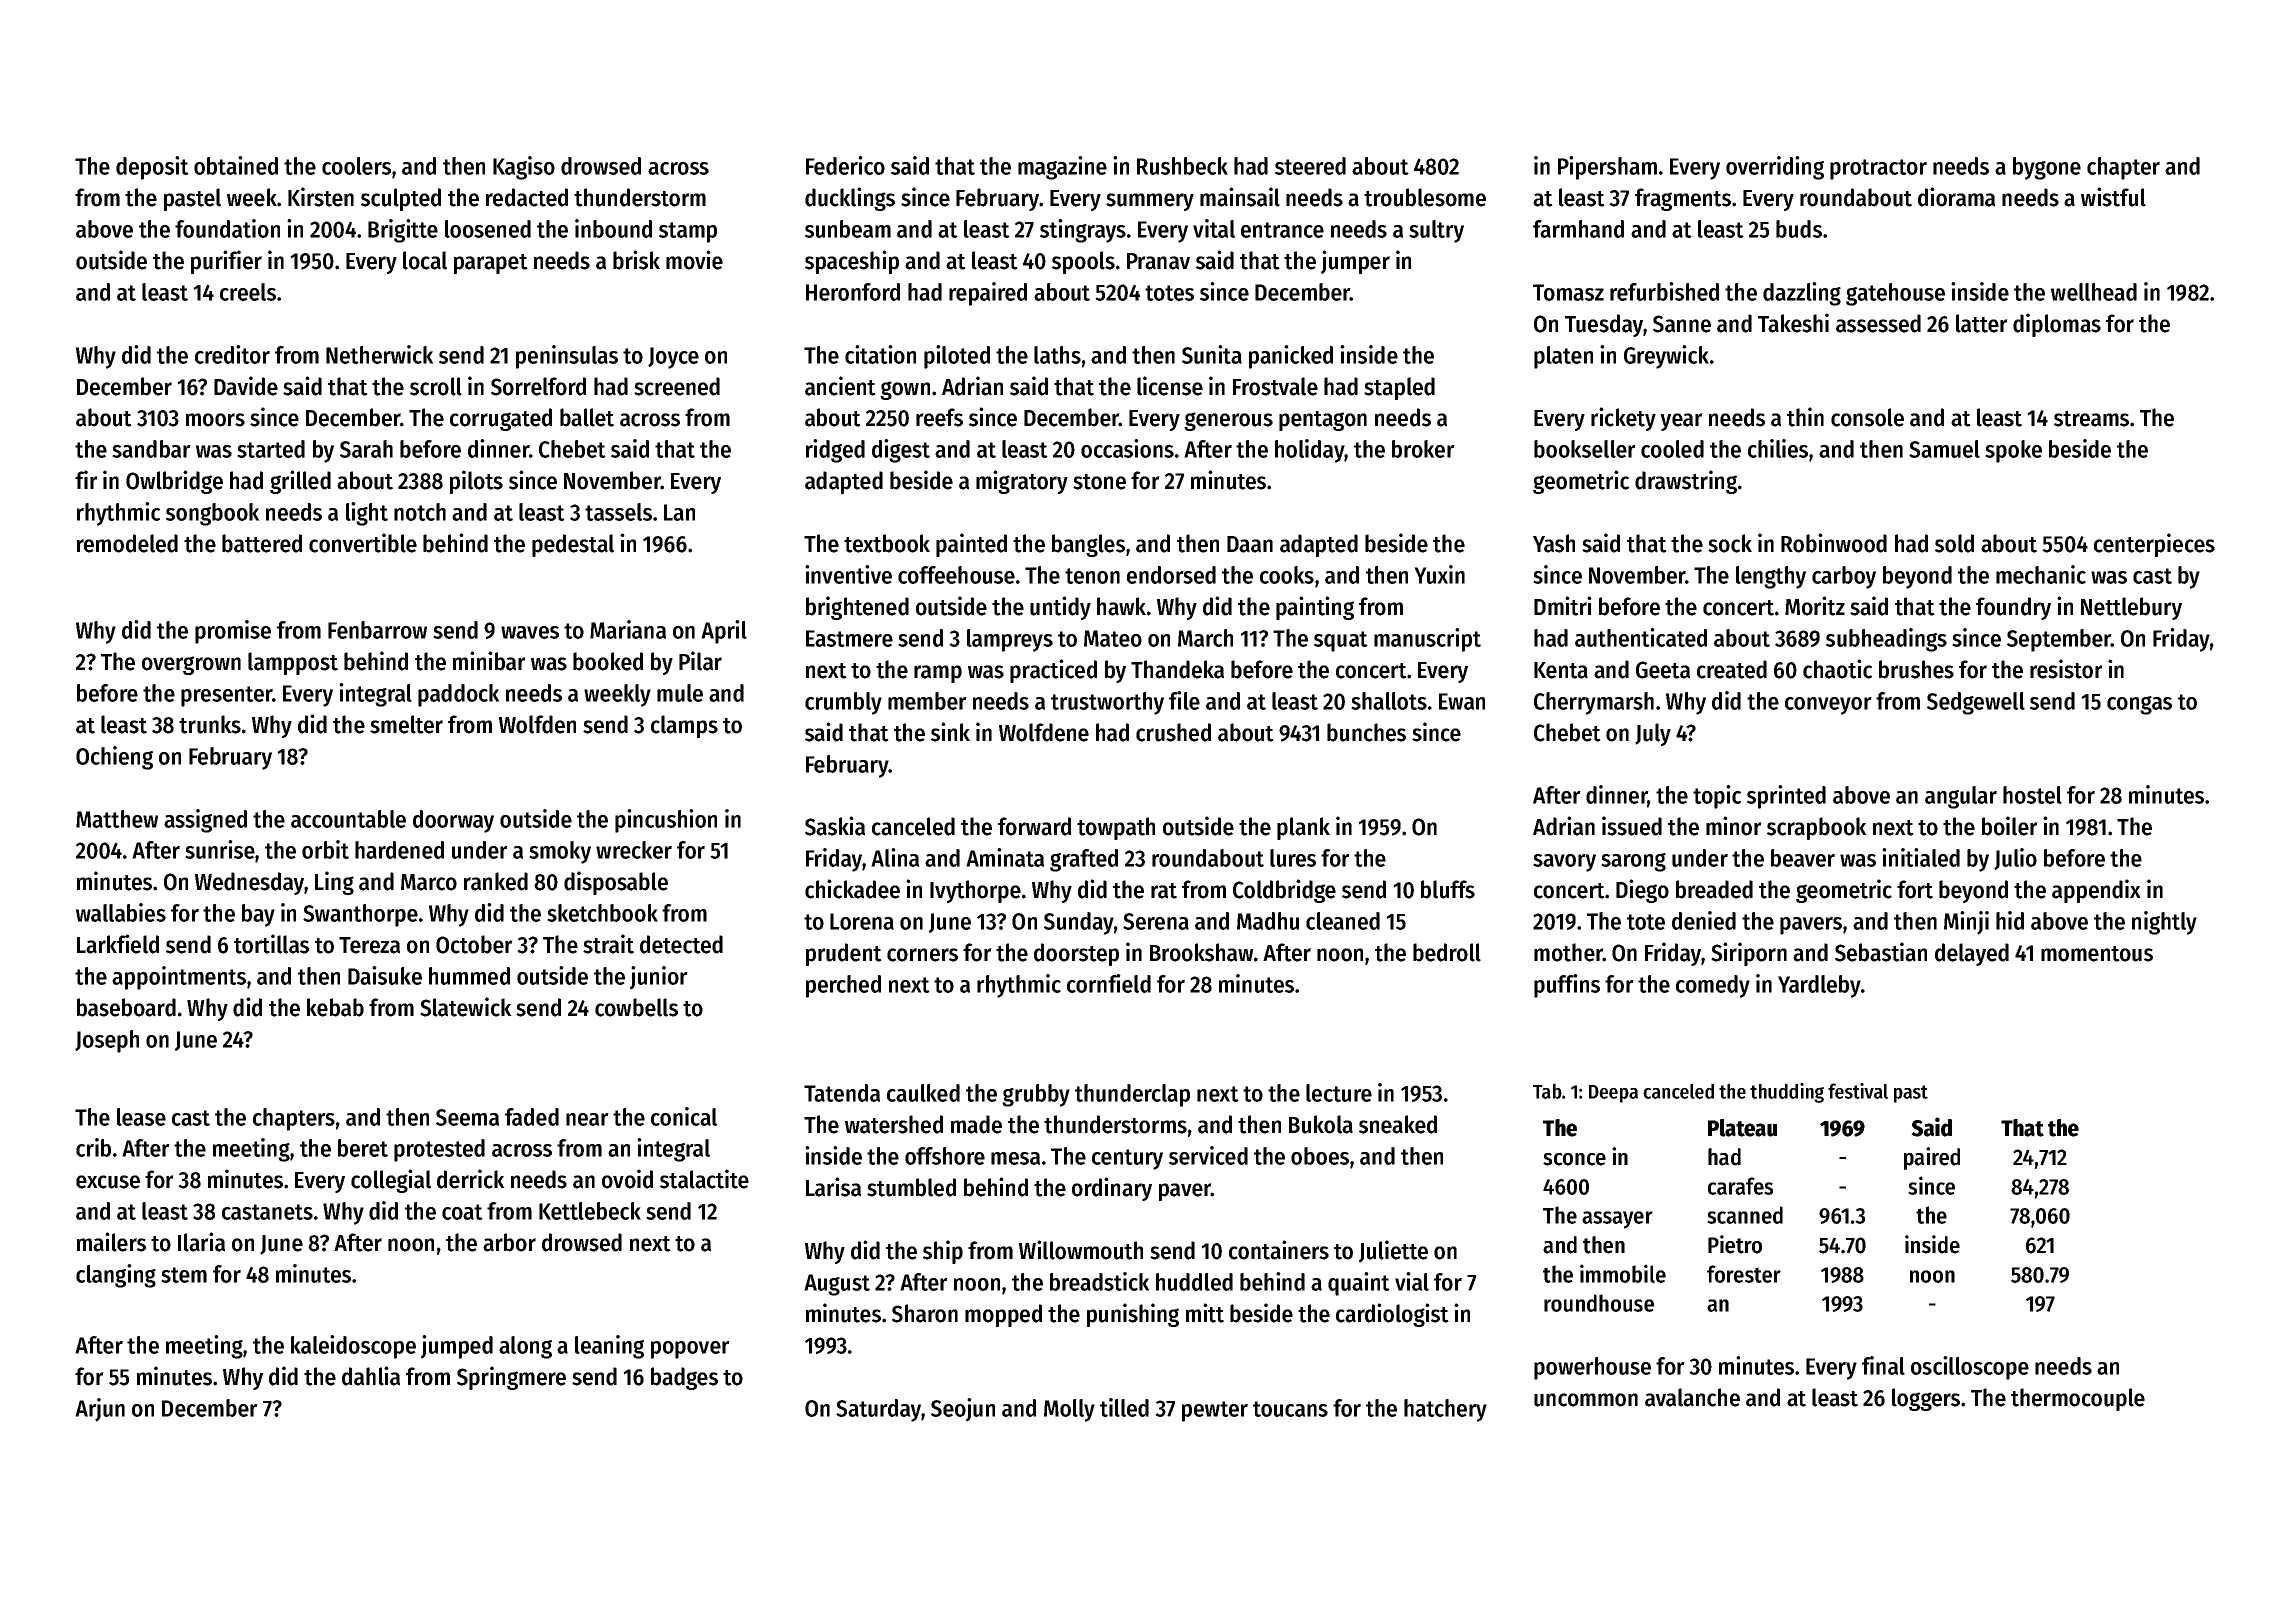 This document has width=2292, height=1620. I want to click on Saturday, so click(878, 1410).
